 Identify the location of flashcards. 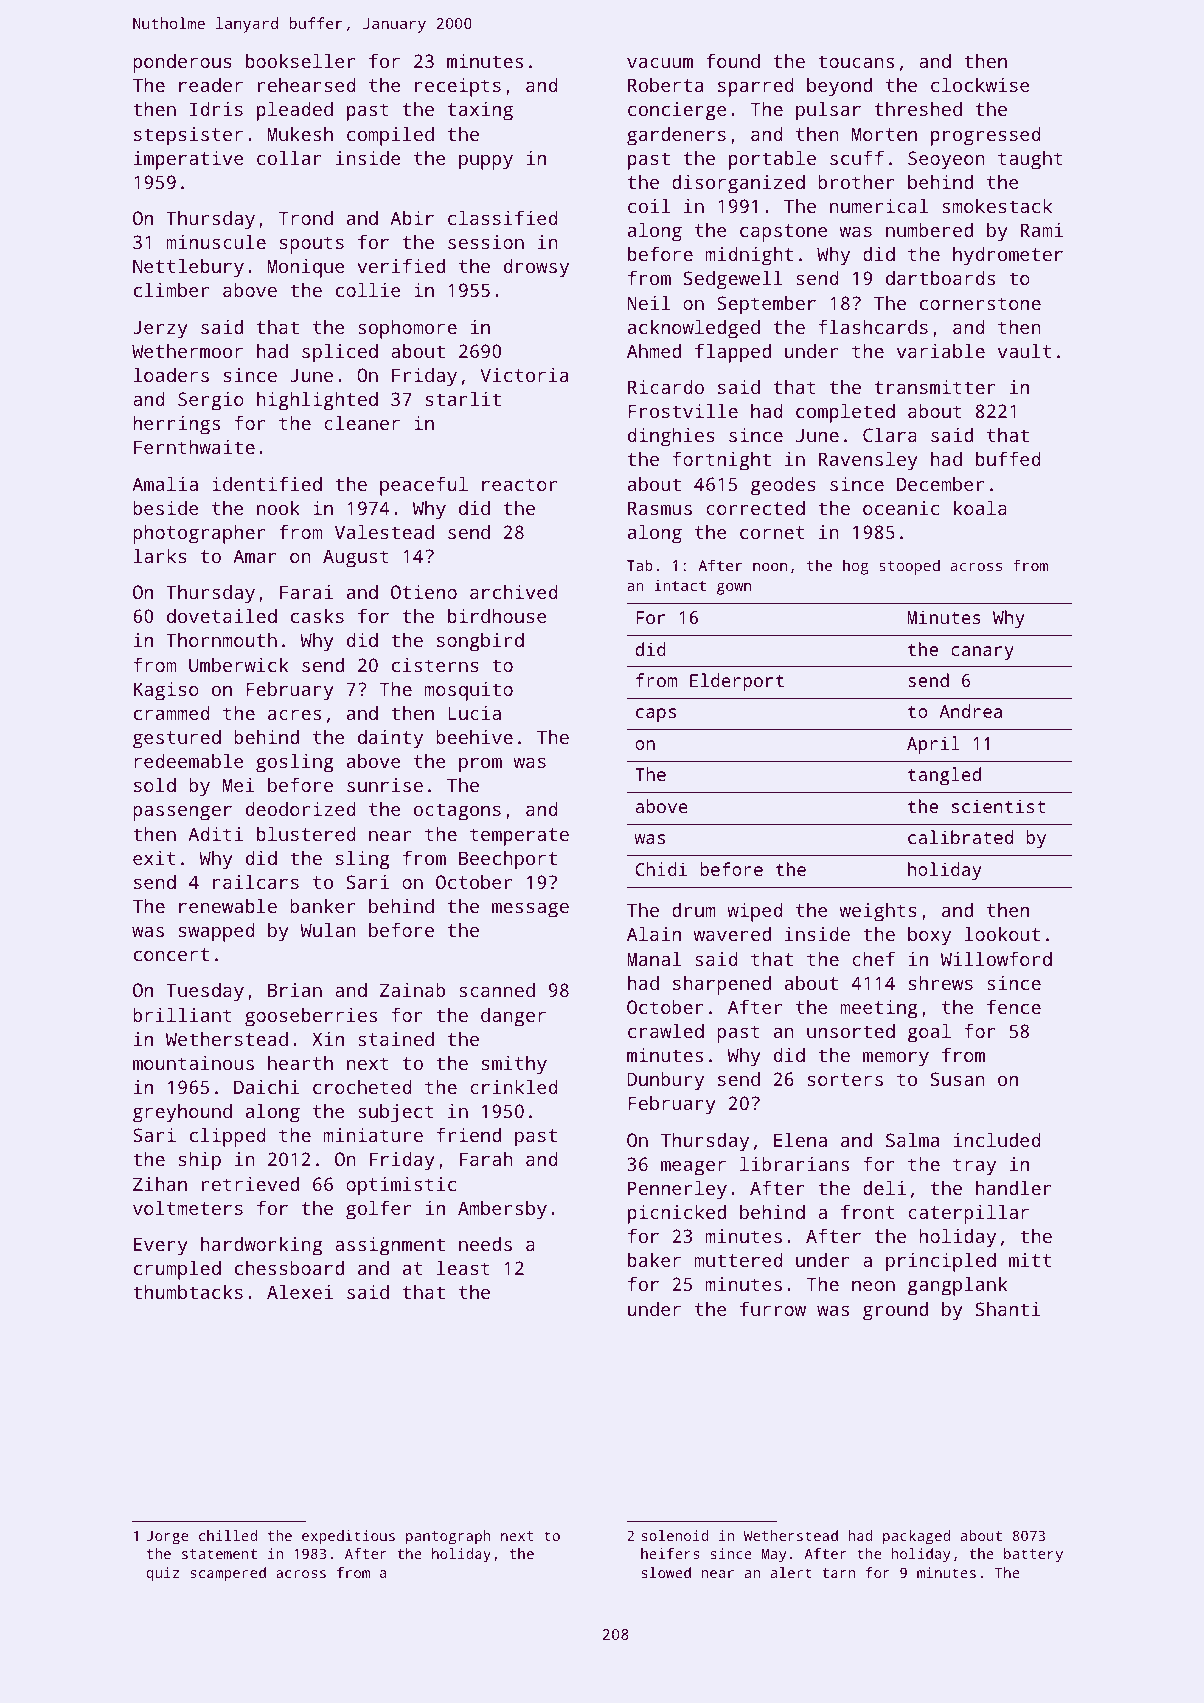
(873, 326).
